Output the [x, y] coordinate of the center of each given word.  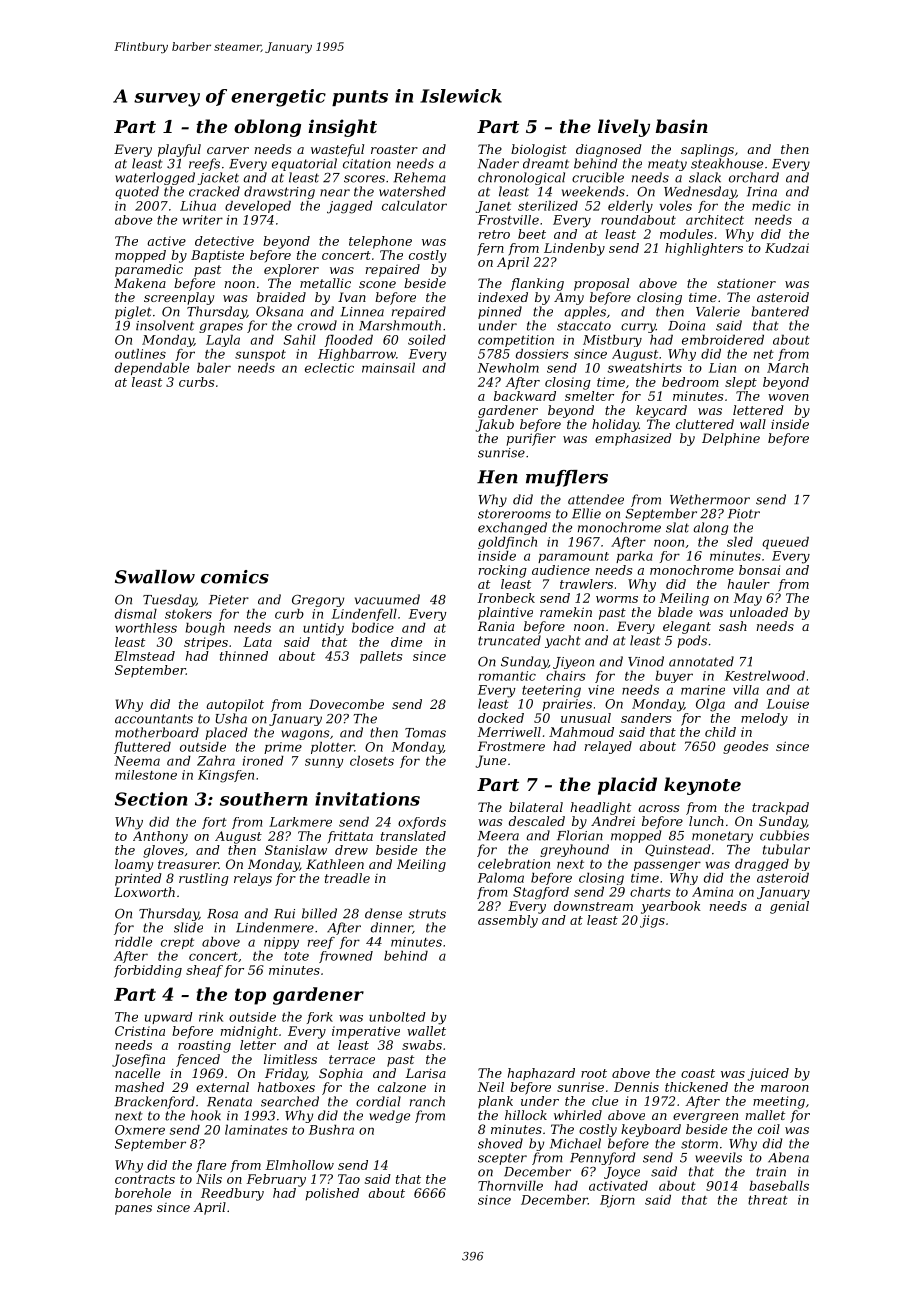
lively [624, 128]
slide [188, 927]
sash [733, 626]
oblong [267, 128]
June [490, 761]
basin [682, 126]
